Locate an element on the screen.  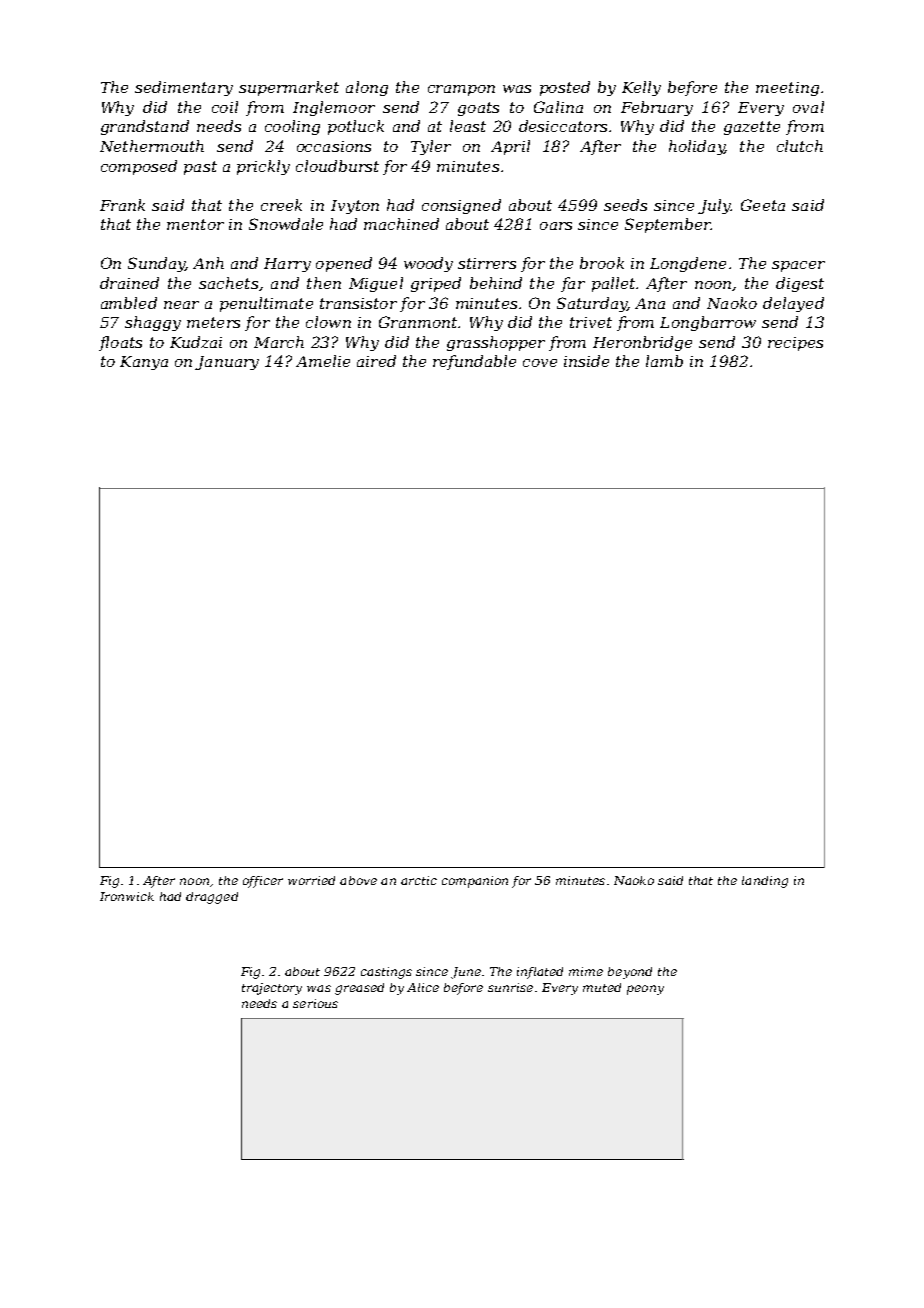
meeting is located at coordinates (787, 89).
